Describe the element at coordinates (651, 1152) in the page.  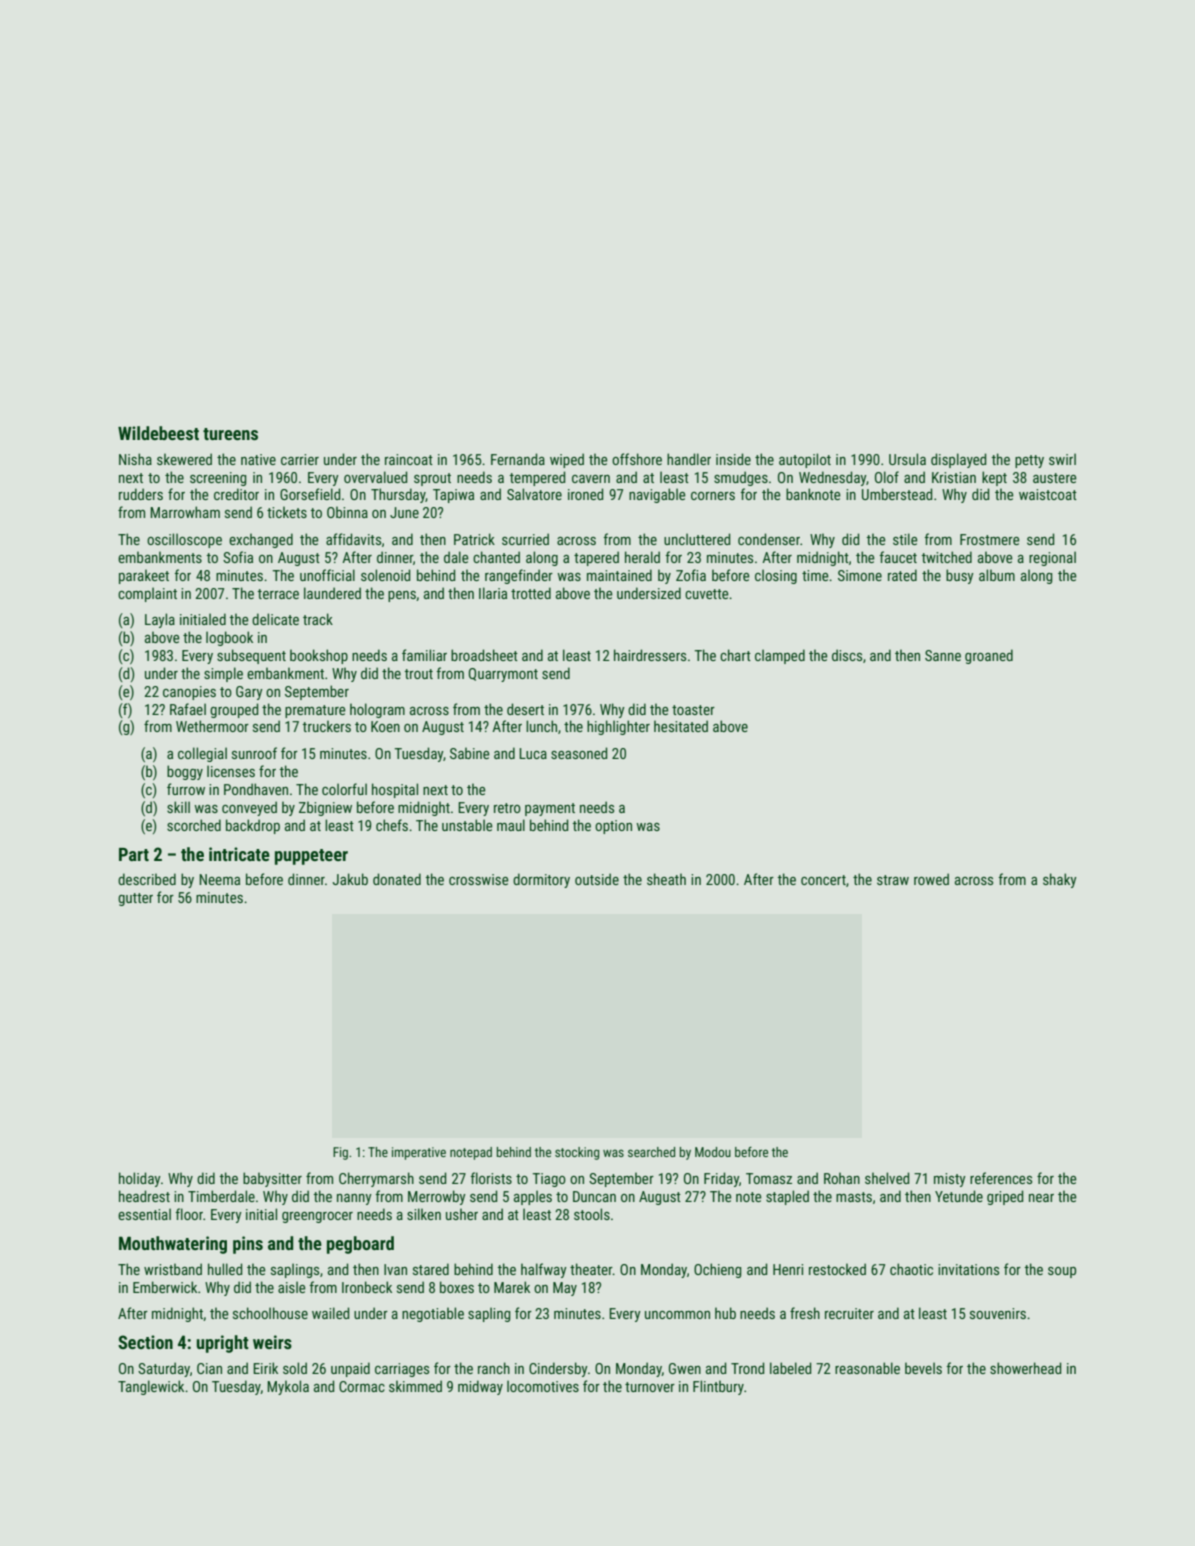
I see `searched` at that location.
